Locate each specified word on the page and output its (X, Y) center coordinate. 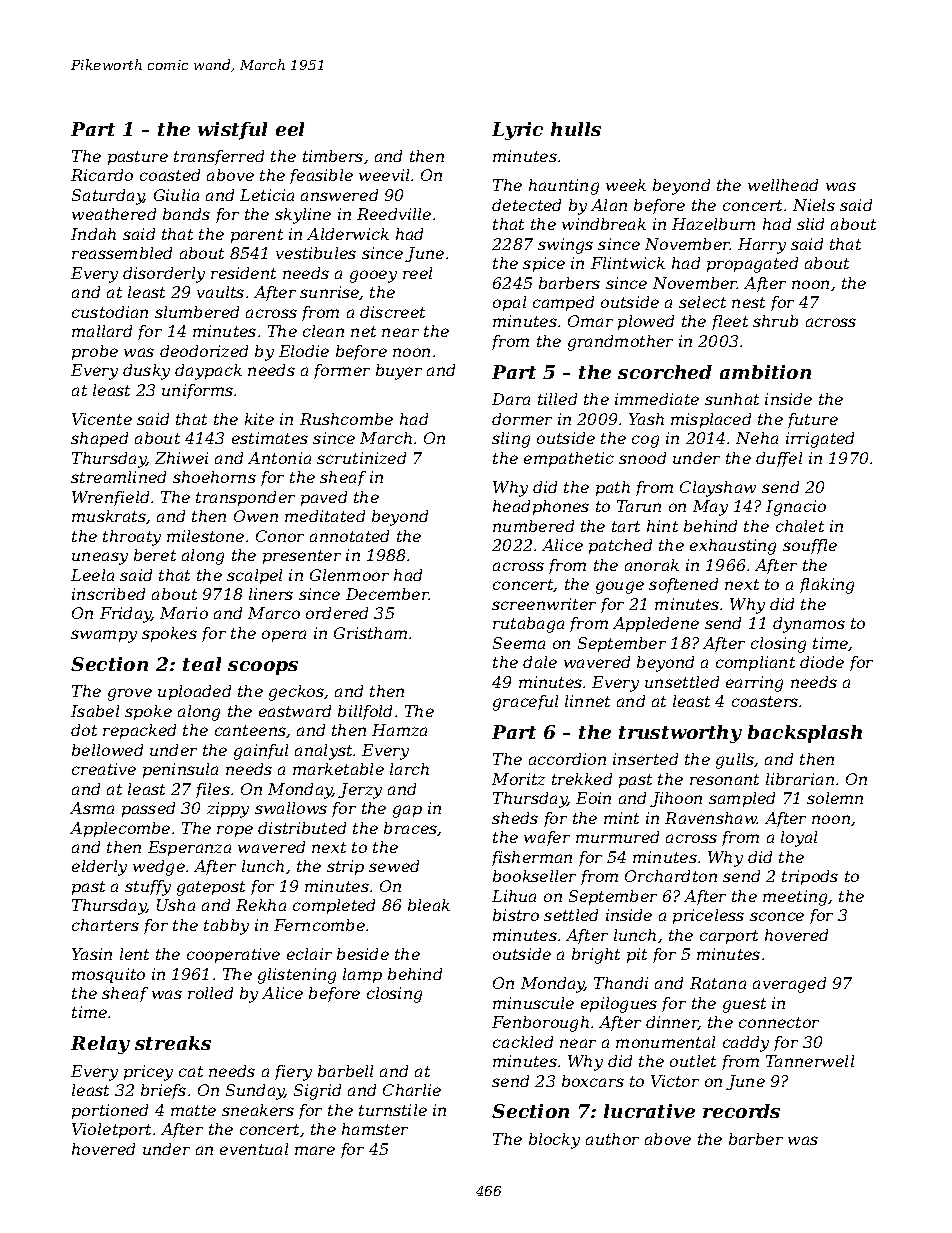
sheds (515, 818)
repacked (139, 731)
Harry (762, 246)
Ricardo (102, 175)
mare (315, 1150)
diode (822, 662)
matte (193, 1110)
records (741, 1111)
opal (509, 303)
